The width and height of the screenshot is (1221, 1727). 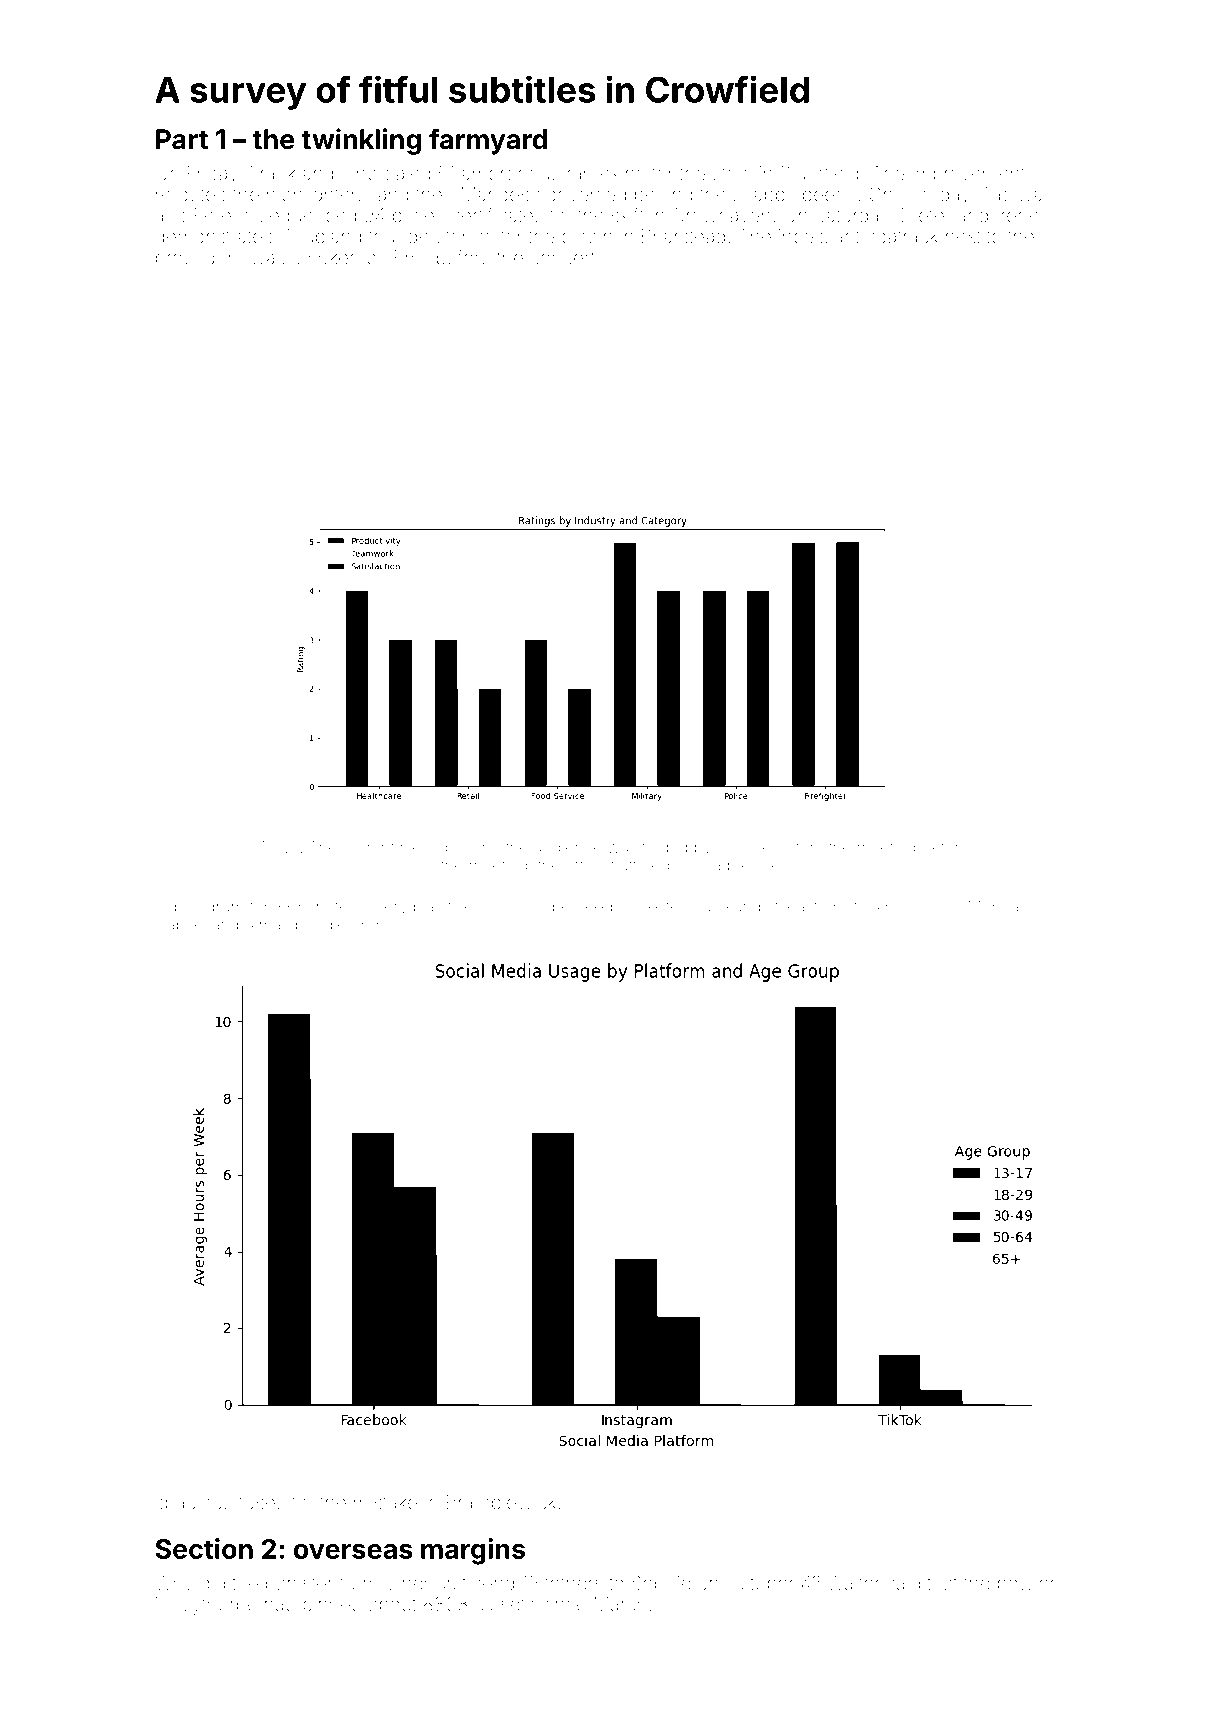 What do you see at coordinates (969, 175) in the screenshot?
I see `improvement` at bounding box center [969, 175].
